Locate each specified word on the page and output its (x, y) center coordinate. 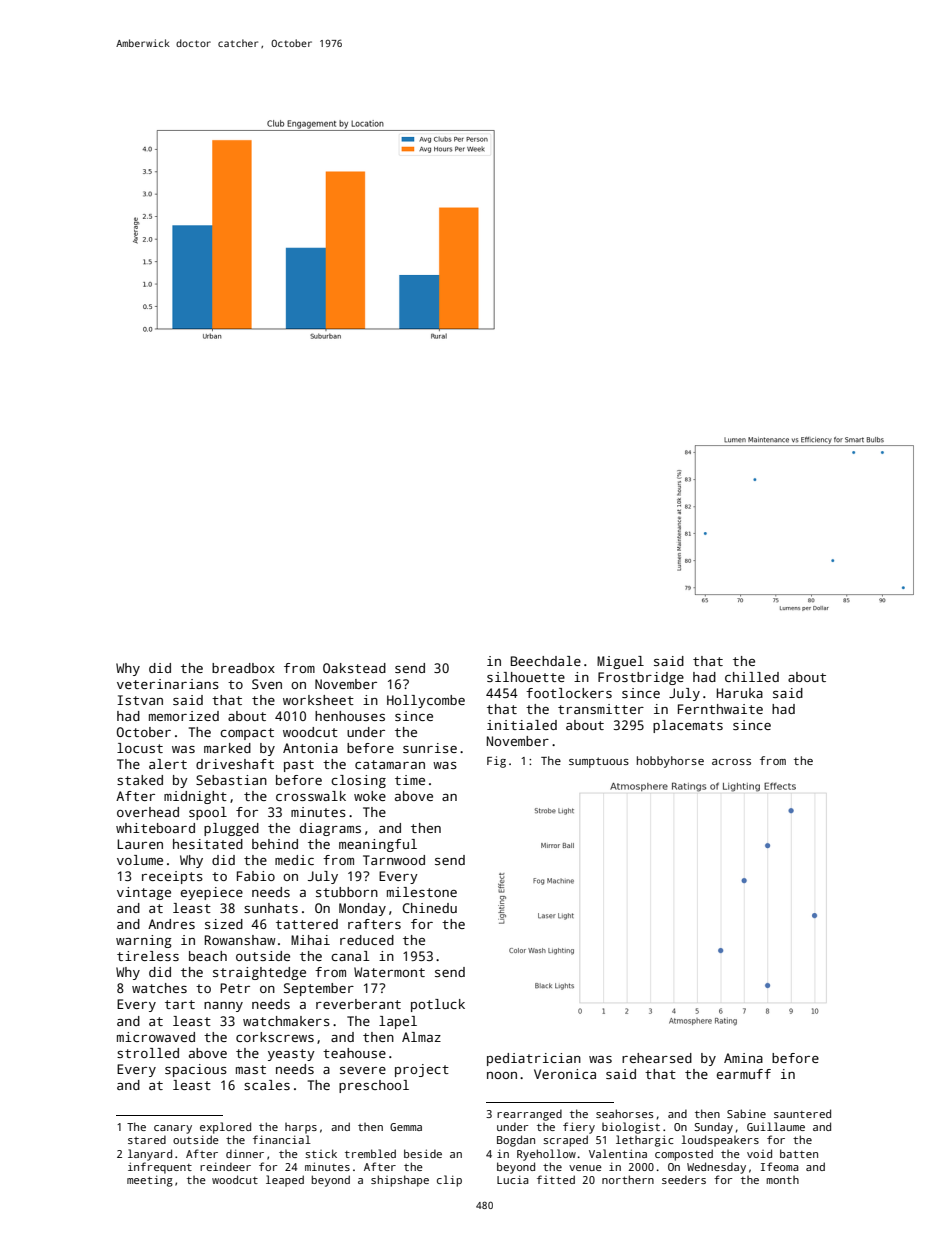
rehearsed (657, 1058)
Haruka (740, 693)
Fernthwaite (720, 709)
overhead (148, 812)
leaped (285, 1181)
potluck (438, 1005)
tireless (148, 956)
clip (449, 1181)
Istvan (140, 700)
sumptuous (599, 762)
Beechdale (546, 661)
